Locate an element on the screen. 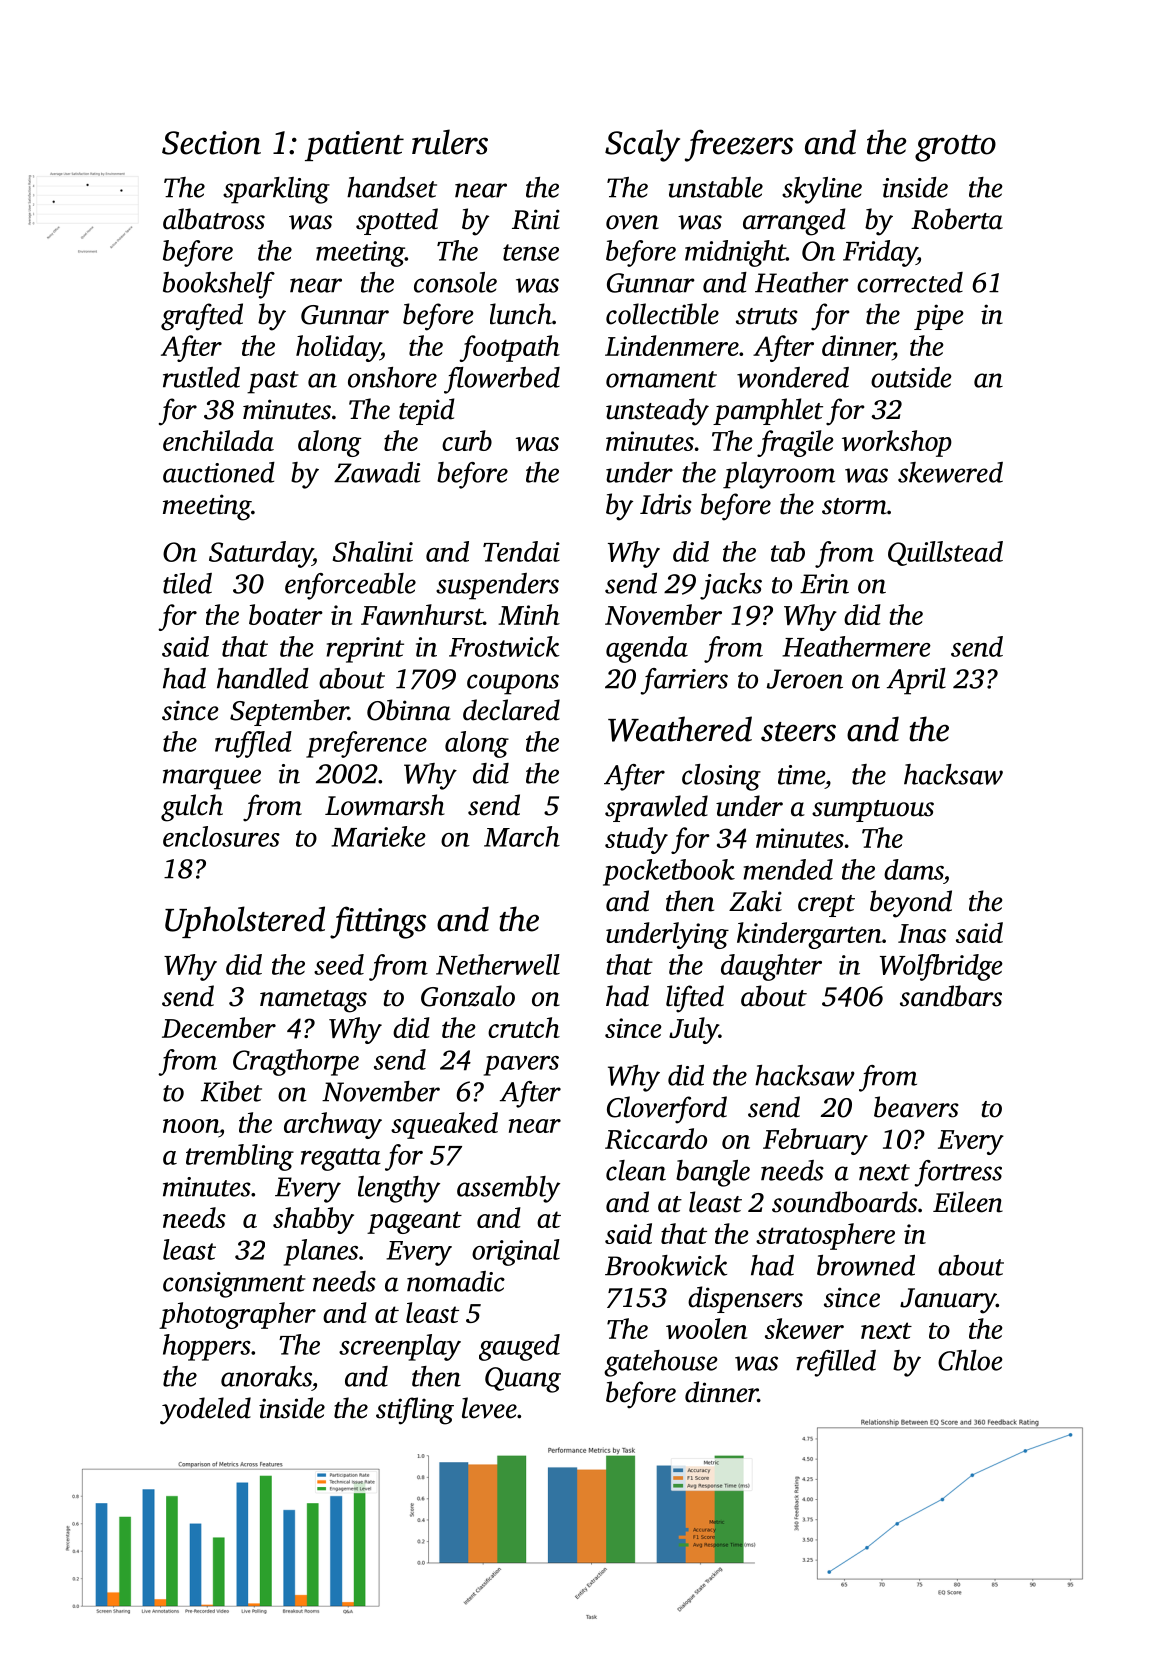 Image resolution: width=1165 pixels, height=1654 pixels. pipe is located at coordinates (939, 317).
